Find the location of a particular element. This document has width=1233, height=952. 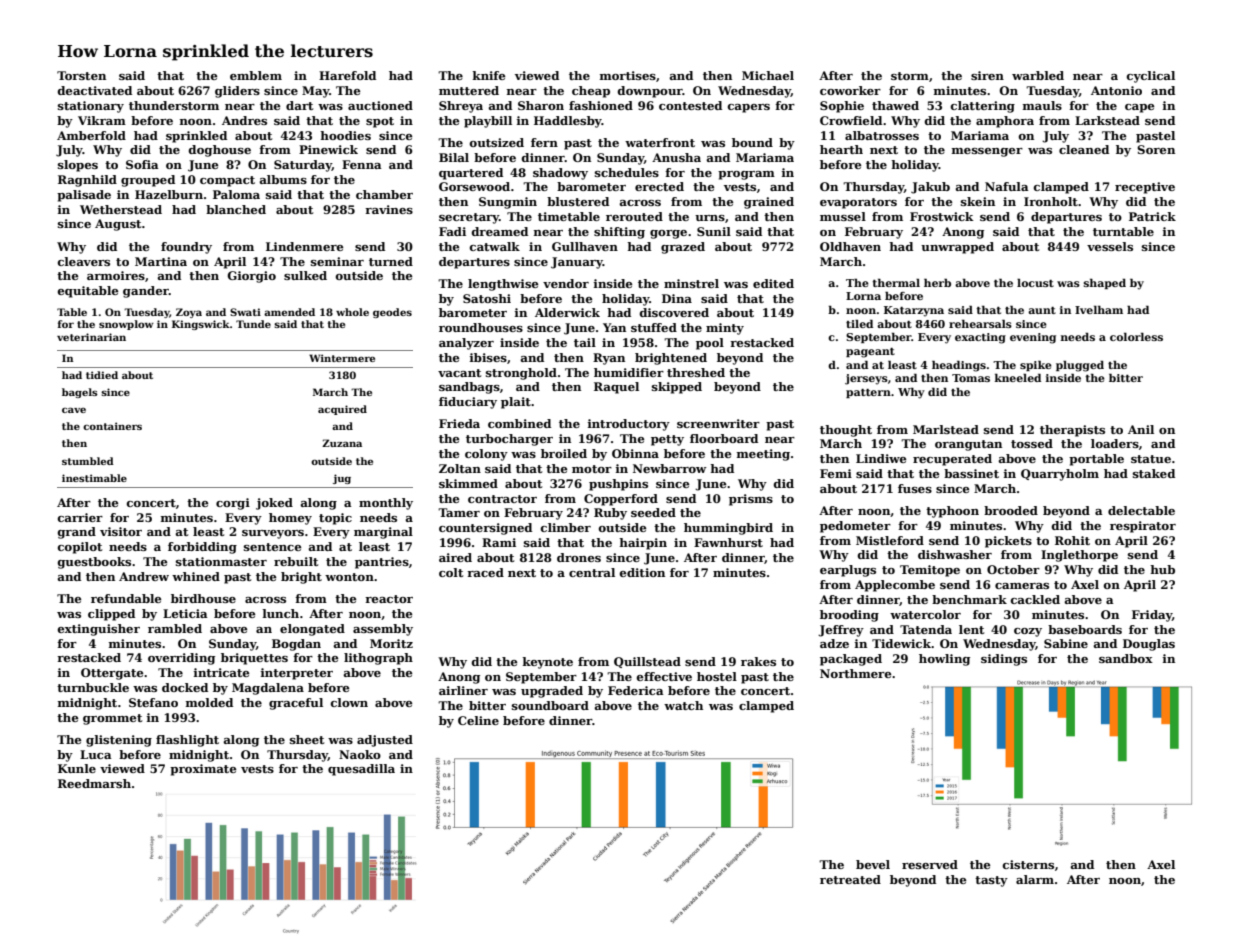

catwalk is located at coordinates (495, 246).
